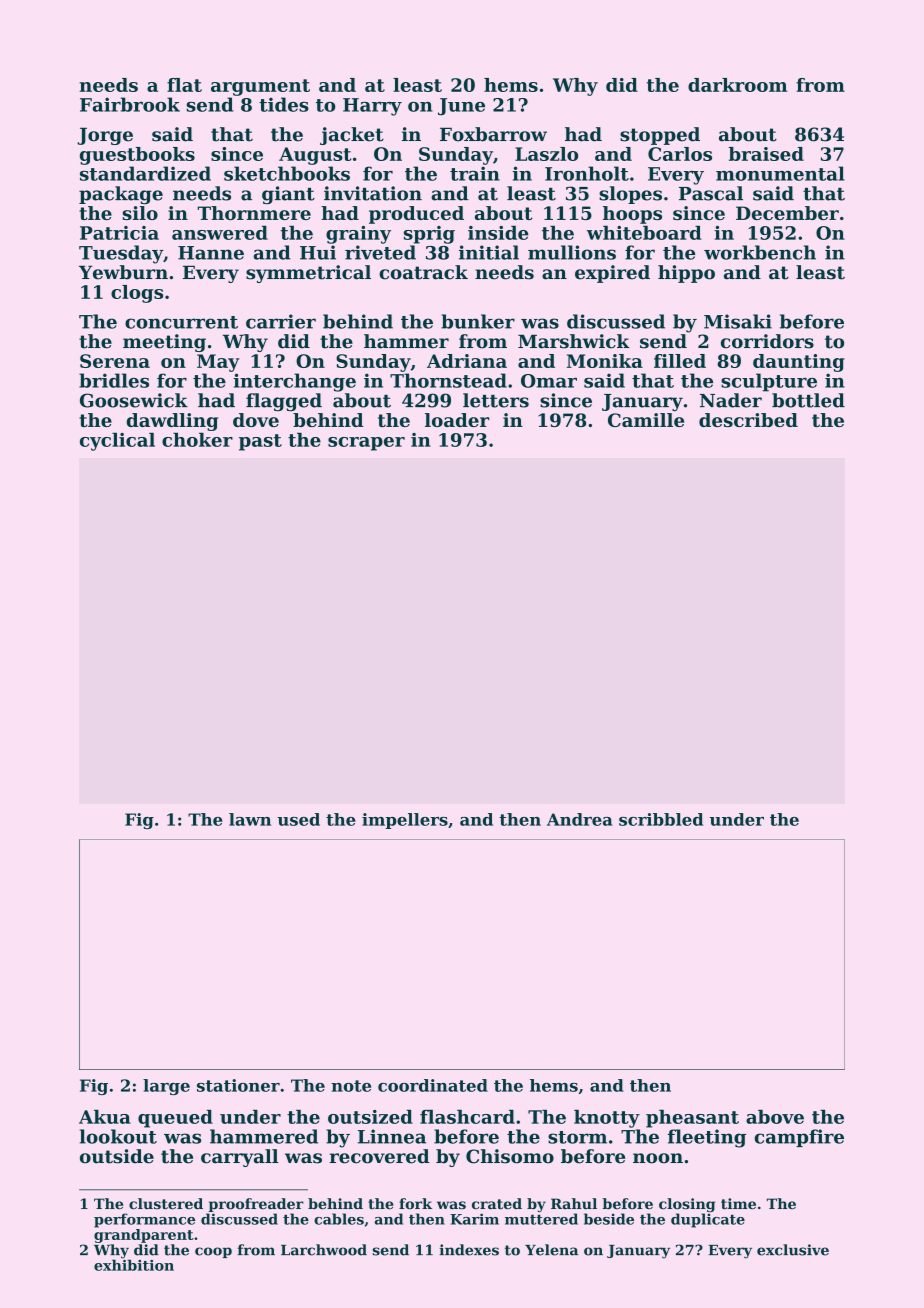  What do you see at coordinates (105, 1117) in the image?
I see `Akua` at bounding box center [105, 1117].
